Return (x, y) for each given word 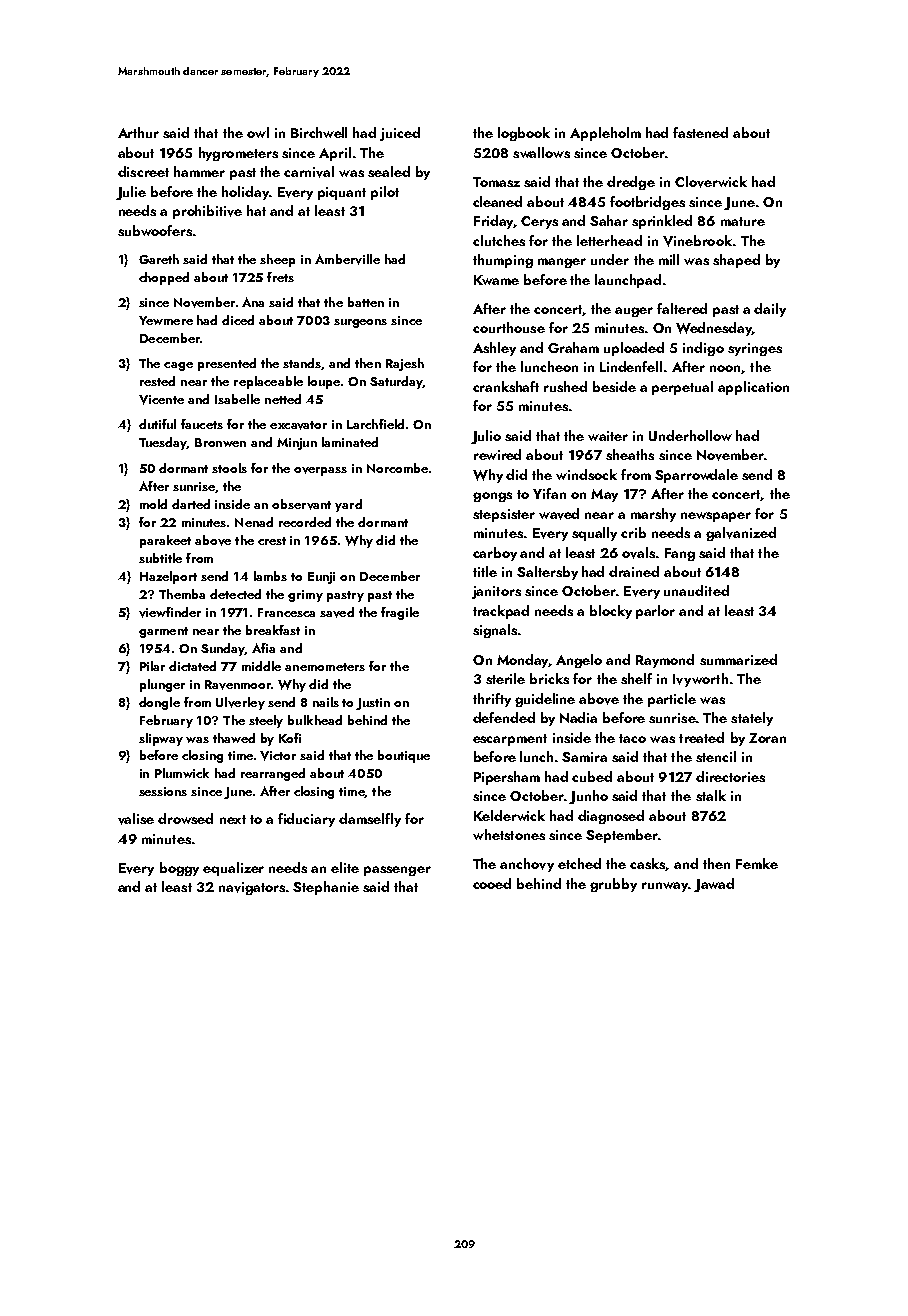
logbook (524, 134)
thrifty (492, 700)
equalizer (233, 869)
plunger (162, 685)
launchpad (628, 281)
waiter (608, 436)
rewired (497, 454)
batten (366, 302)
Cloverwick (711, 182)
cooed (492, 883)
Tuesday (163, 443)
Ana (253, 302)
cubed (592, 776)
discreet (143, 171)
